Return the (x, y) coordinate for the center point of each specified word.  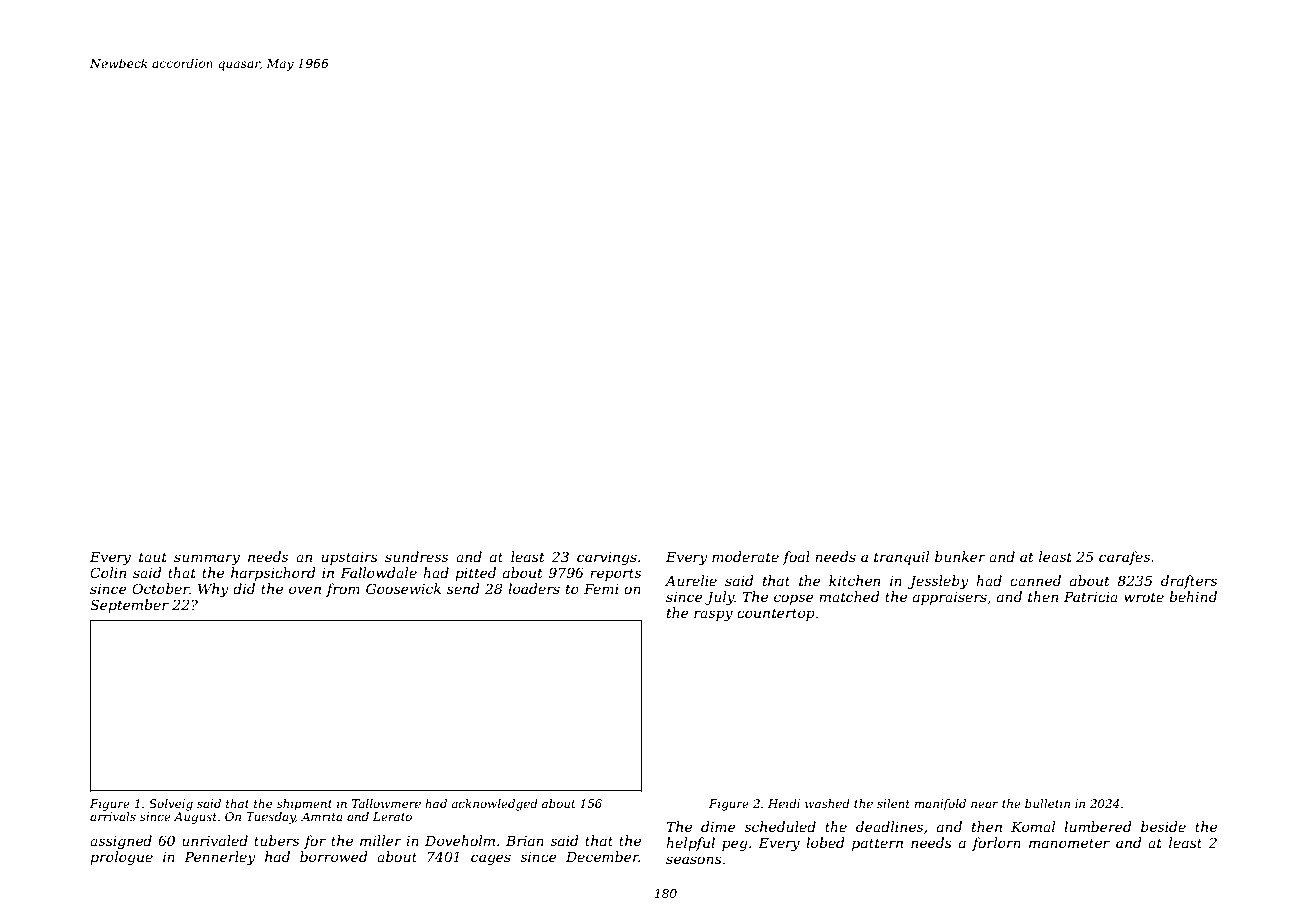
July (720, 598)
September (129, 606)
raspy (713, 615)
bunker (960, 556)
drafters (1189, 582)
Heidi (784, 803)
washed (827, 803)
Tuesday (271, 818)
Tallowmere (386, 803)
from (343, 590)
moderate (745, 556)
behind (1193, 596)
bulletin (1047, 803)
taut (153, 557)
